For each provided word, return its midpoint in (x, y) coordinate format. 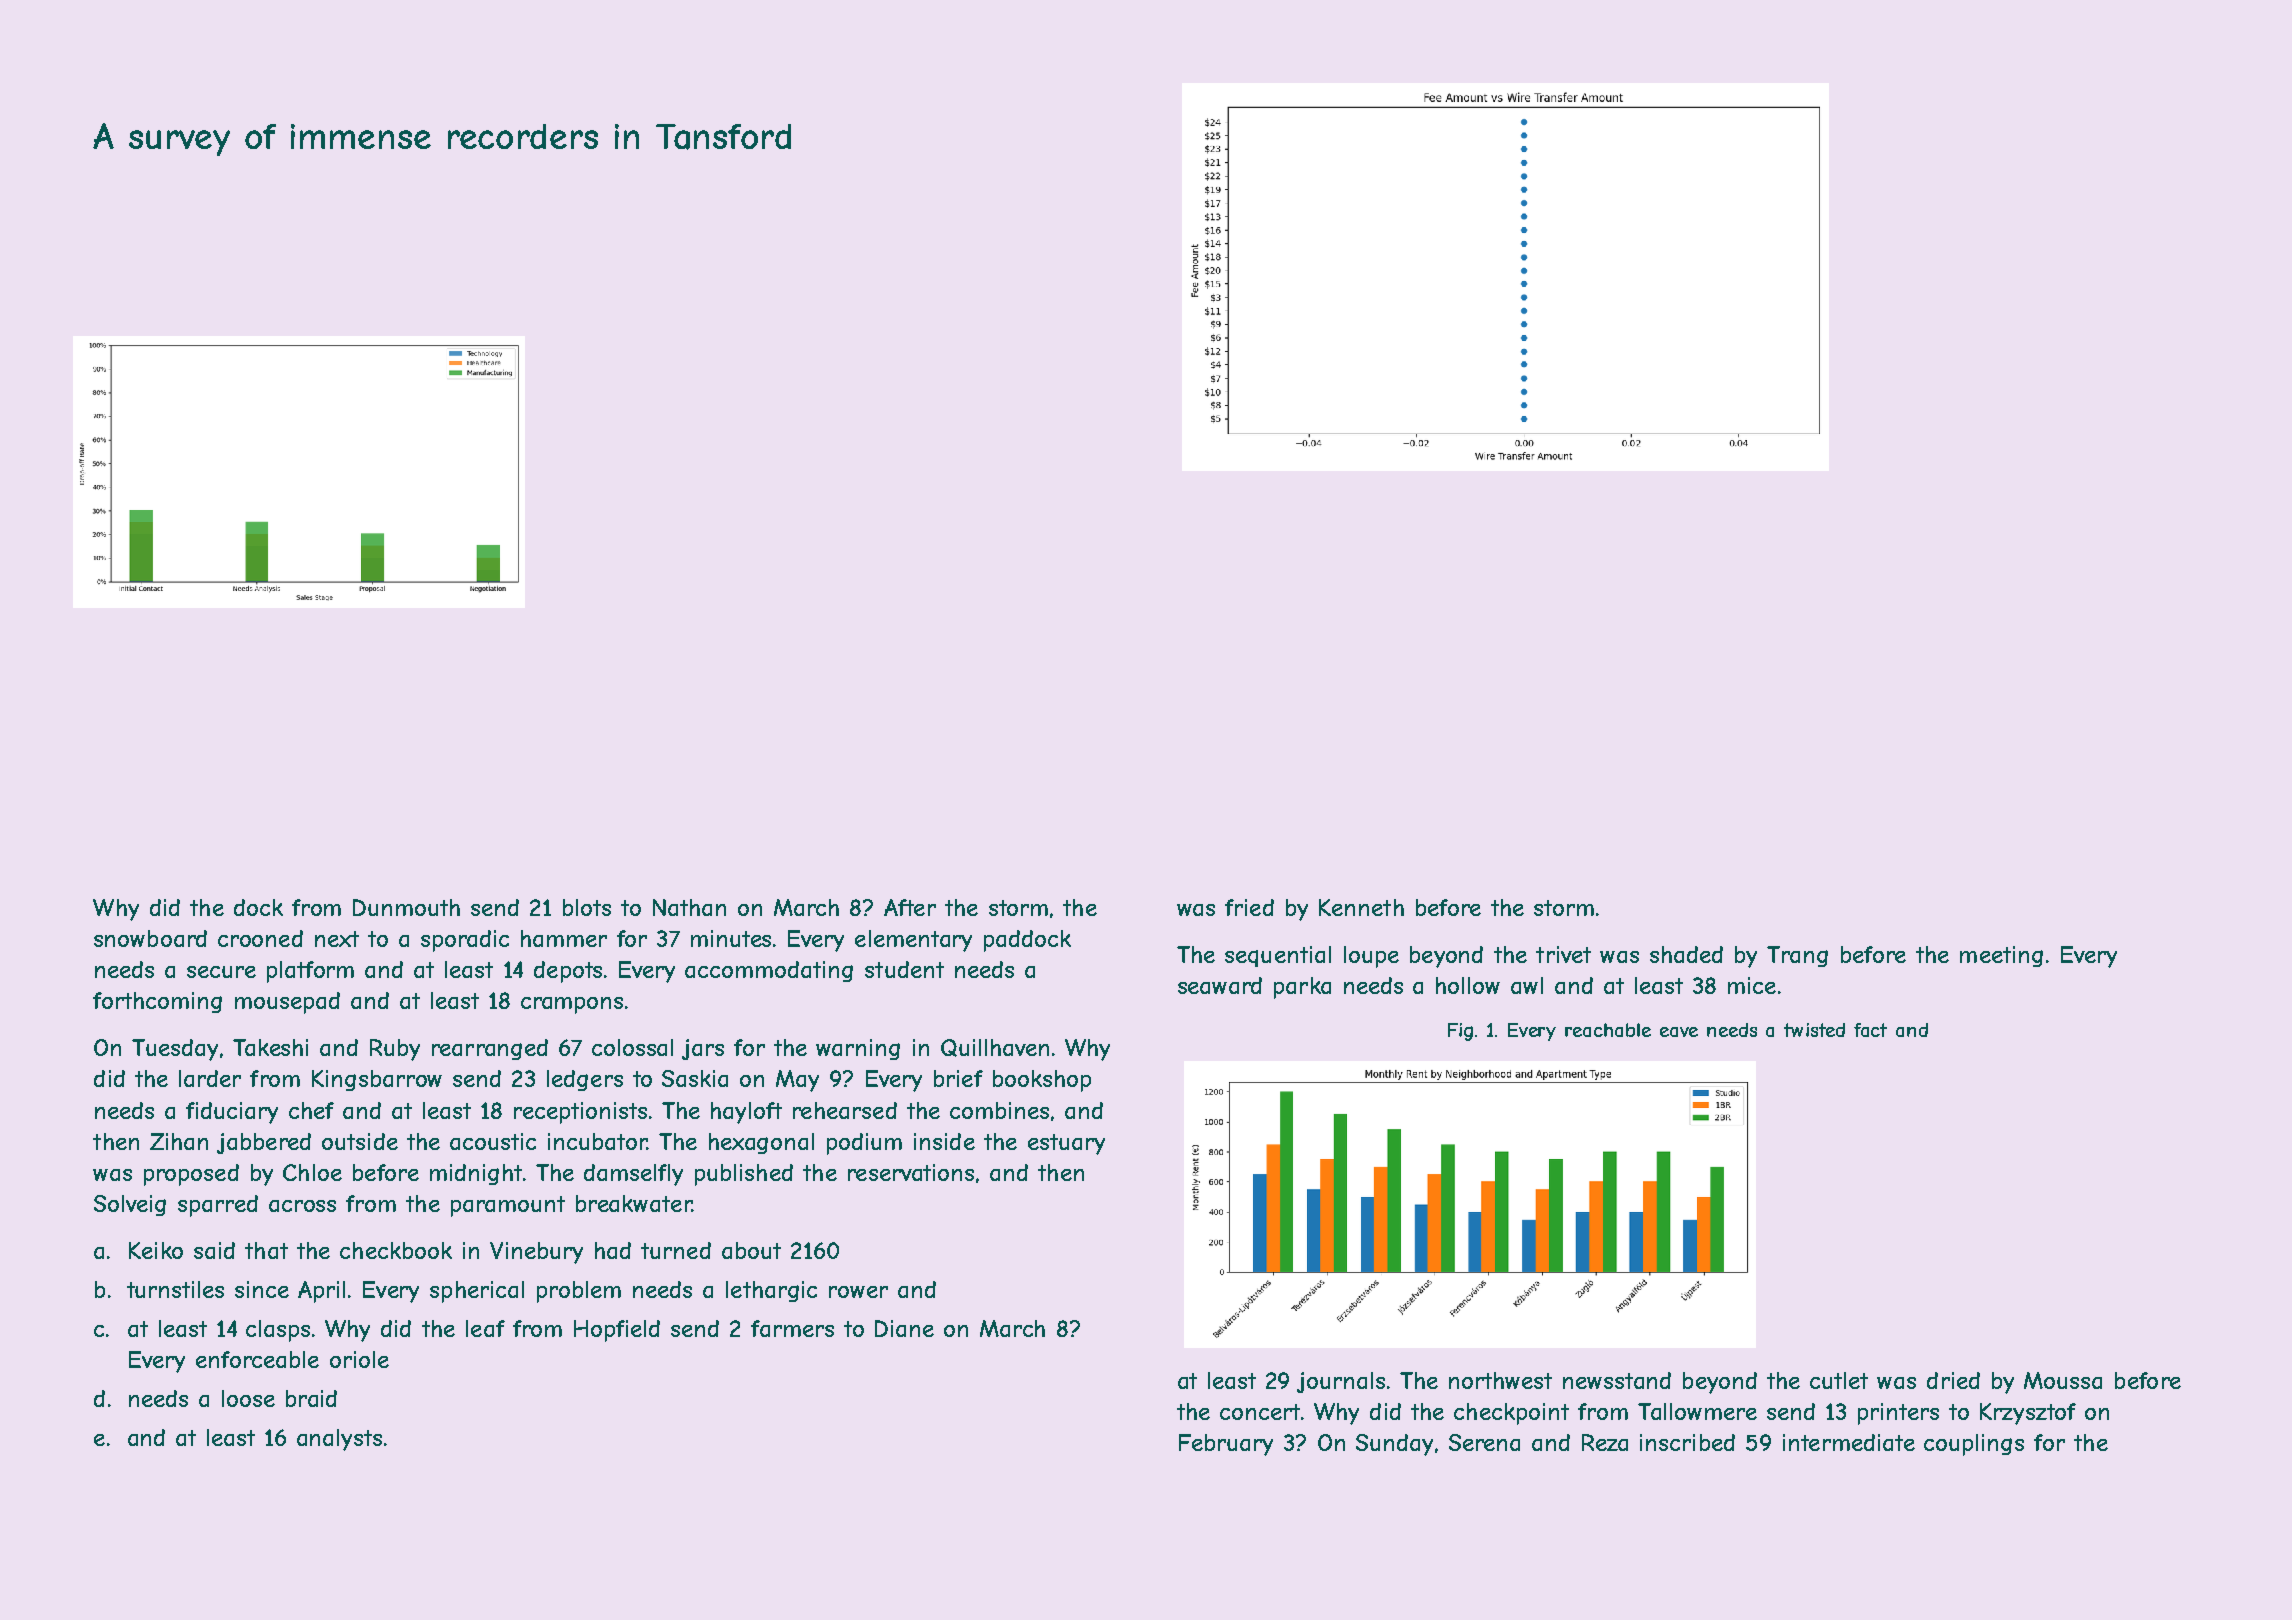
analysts (339, 1440)
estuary (1066, 1144)
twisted (1814, 1030)
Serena (1484, 1442)
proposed (191, 1175)
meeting (2001, 956)
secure (221, 972)
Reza (1605, 1442)
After (910, 907)
